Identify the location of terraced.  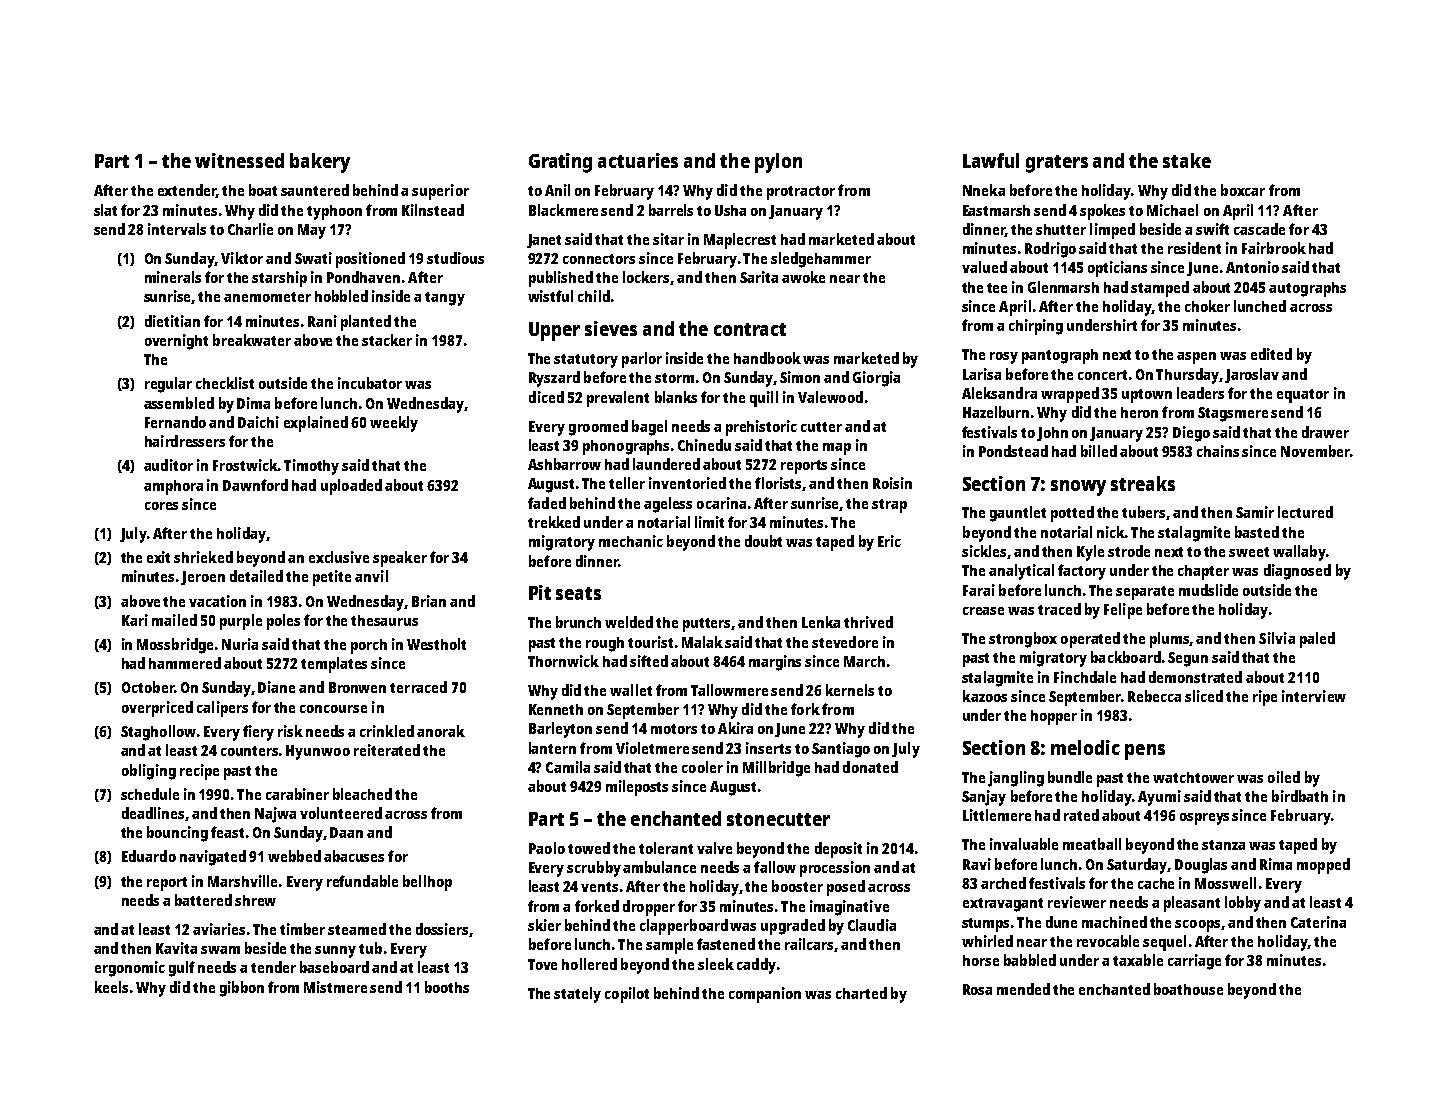
(418, 687).
